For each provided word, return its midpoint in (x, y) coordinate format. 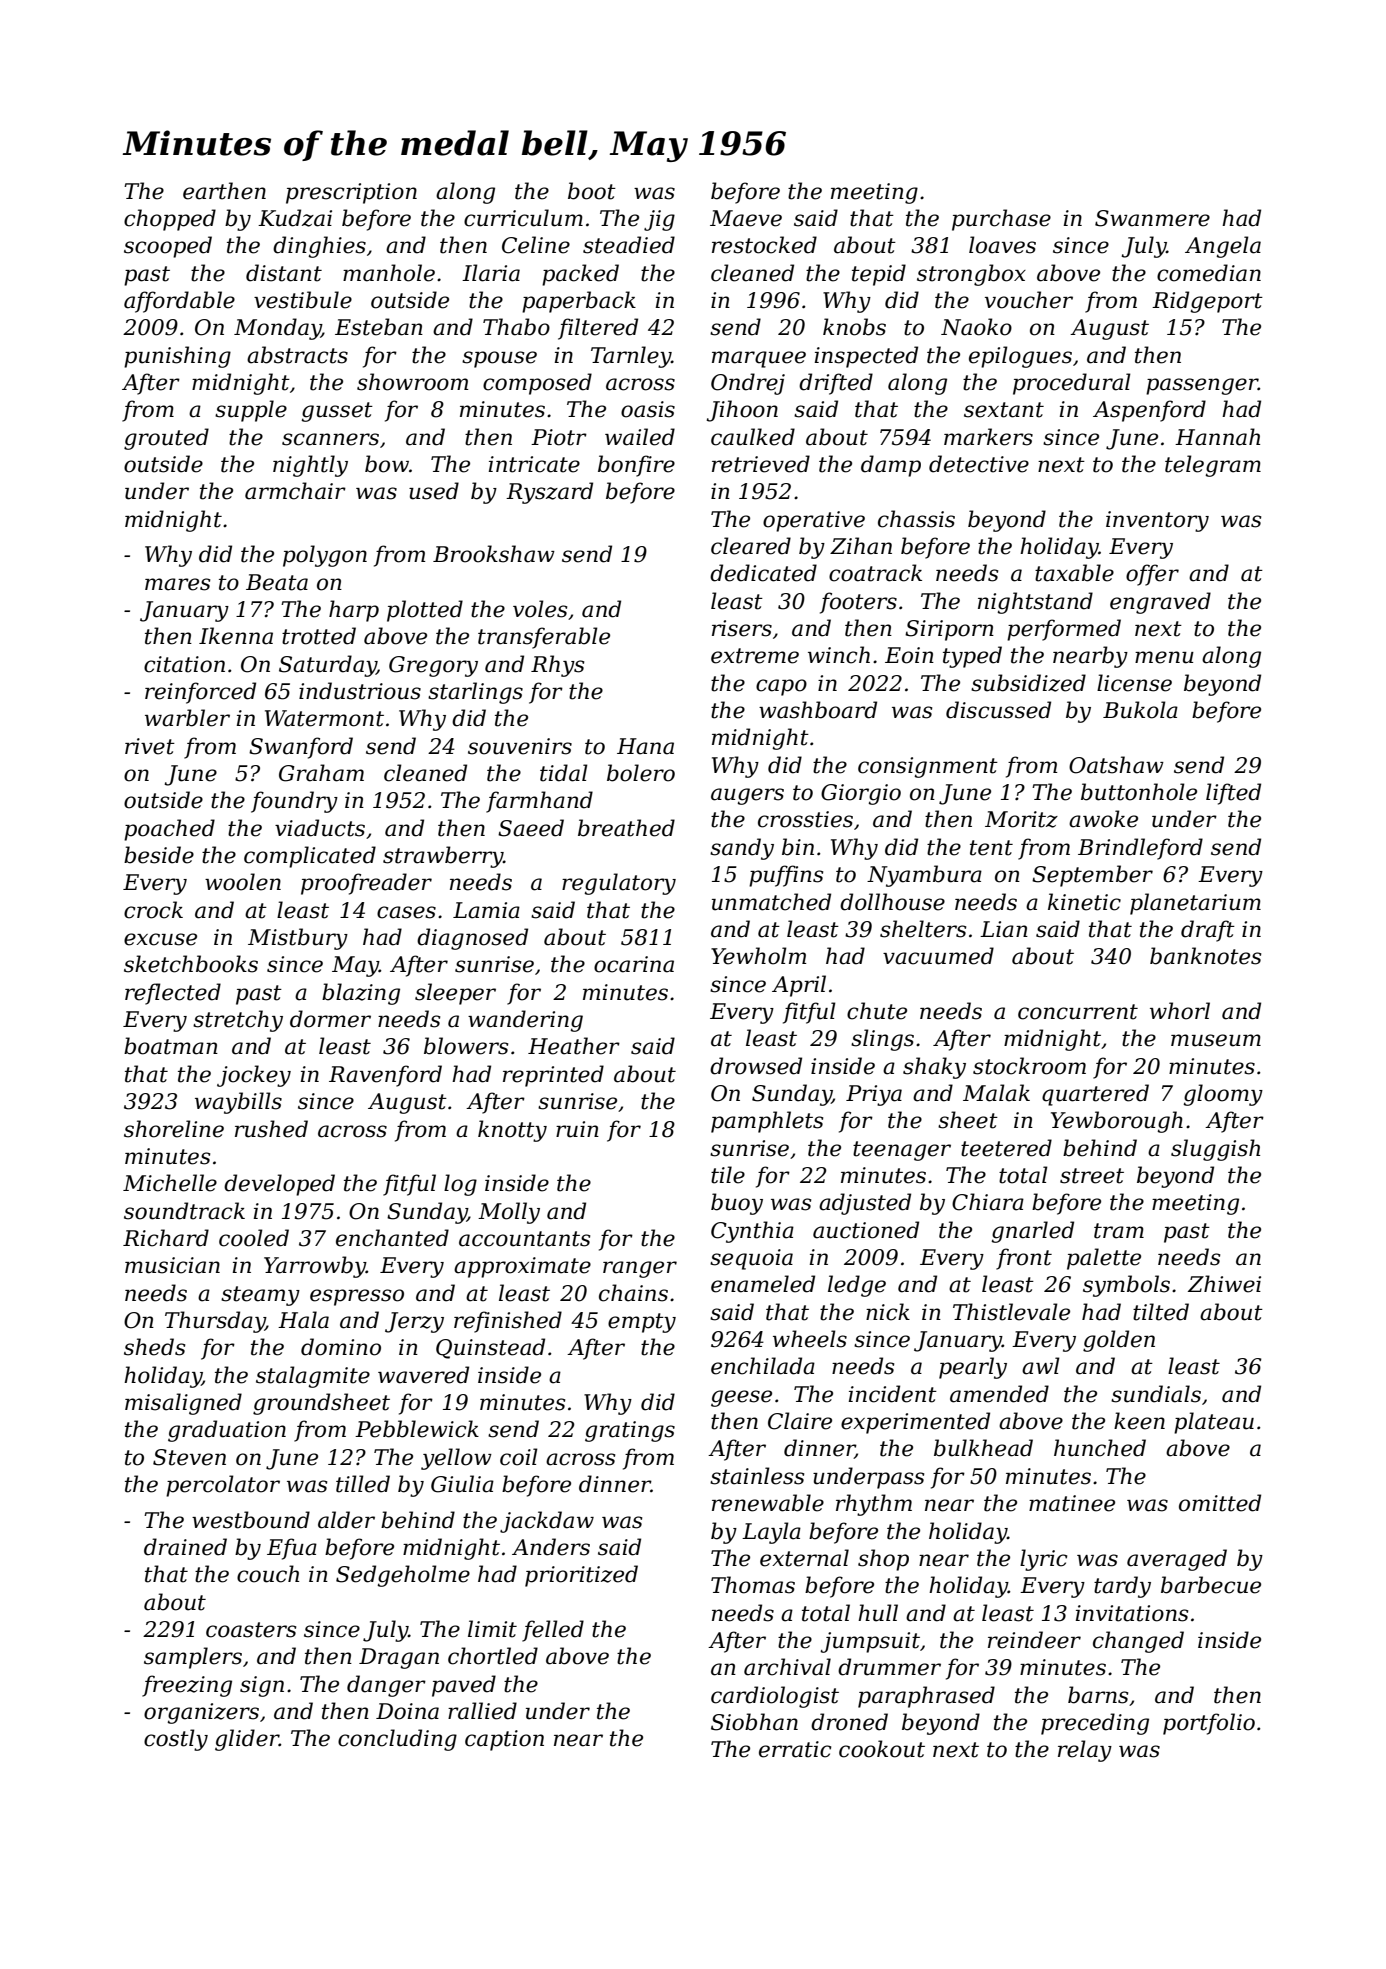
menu (1164, 657)
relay (1085, 1751)
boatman (171, 1046)
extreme (755, 656)
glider (247, 1740)
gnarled (1032, 1232)
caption (504, 1740)
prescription (351, 193)
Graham (321, 773)
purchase (1001, 220)
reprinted (553, 1076)
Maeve (746, 218)
